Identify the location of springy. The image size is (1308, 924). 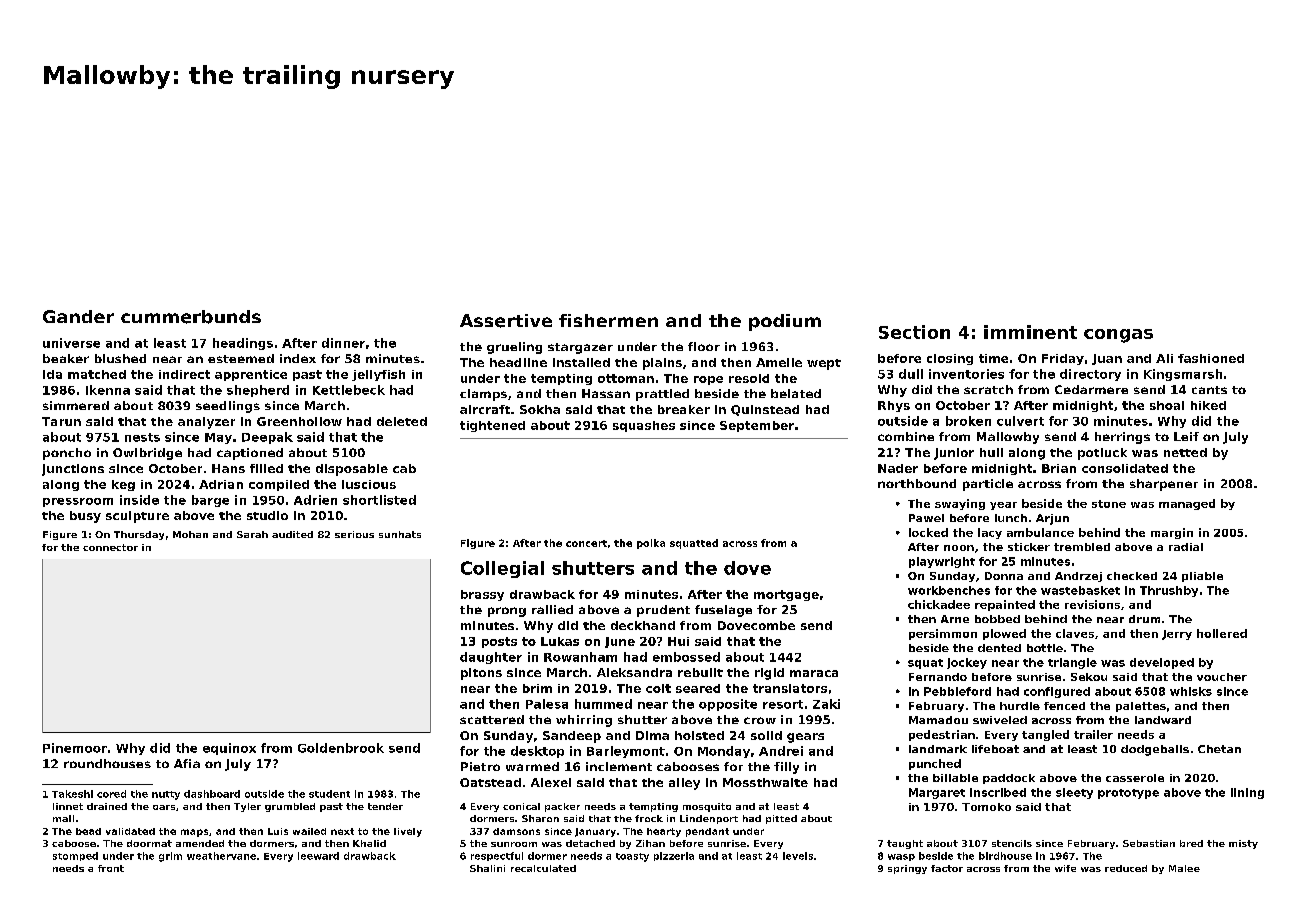
(907, 869).
